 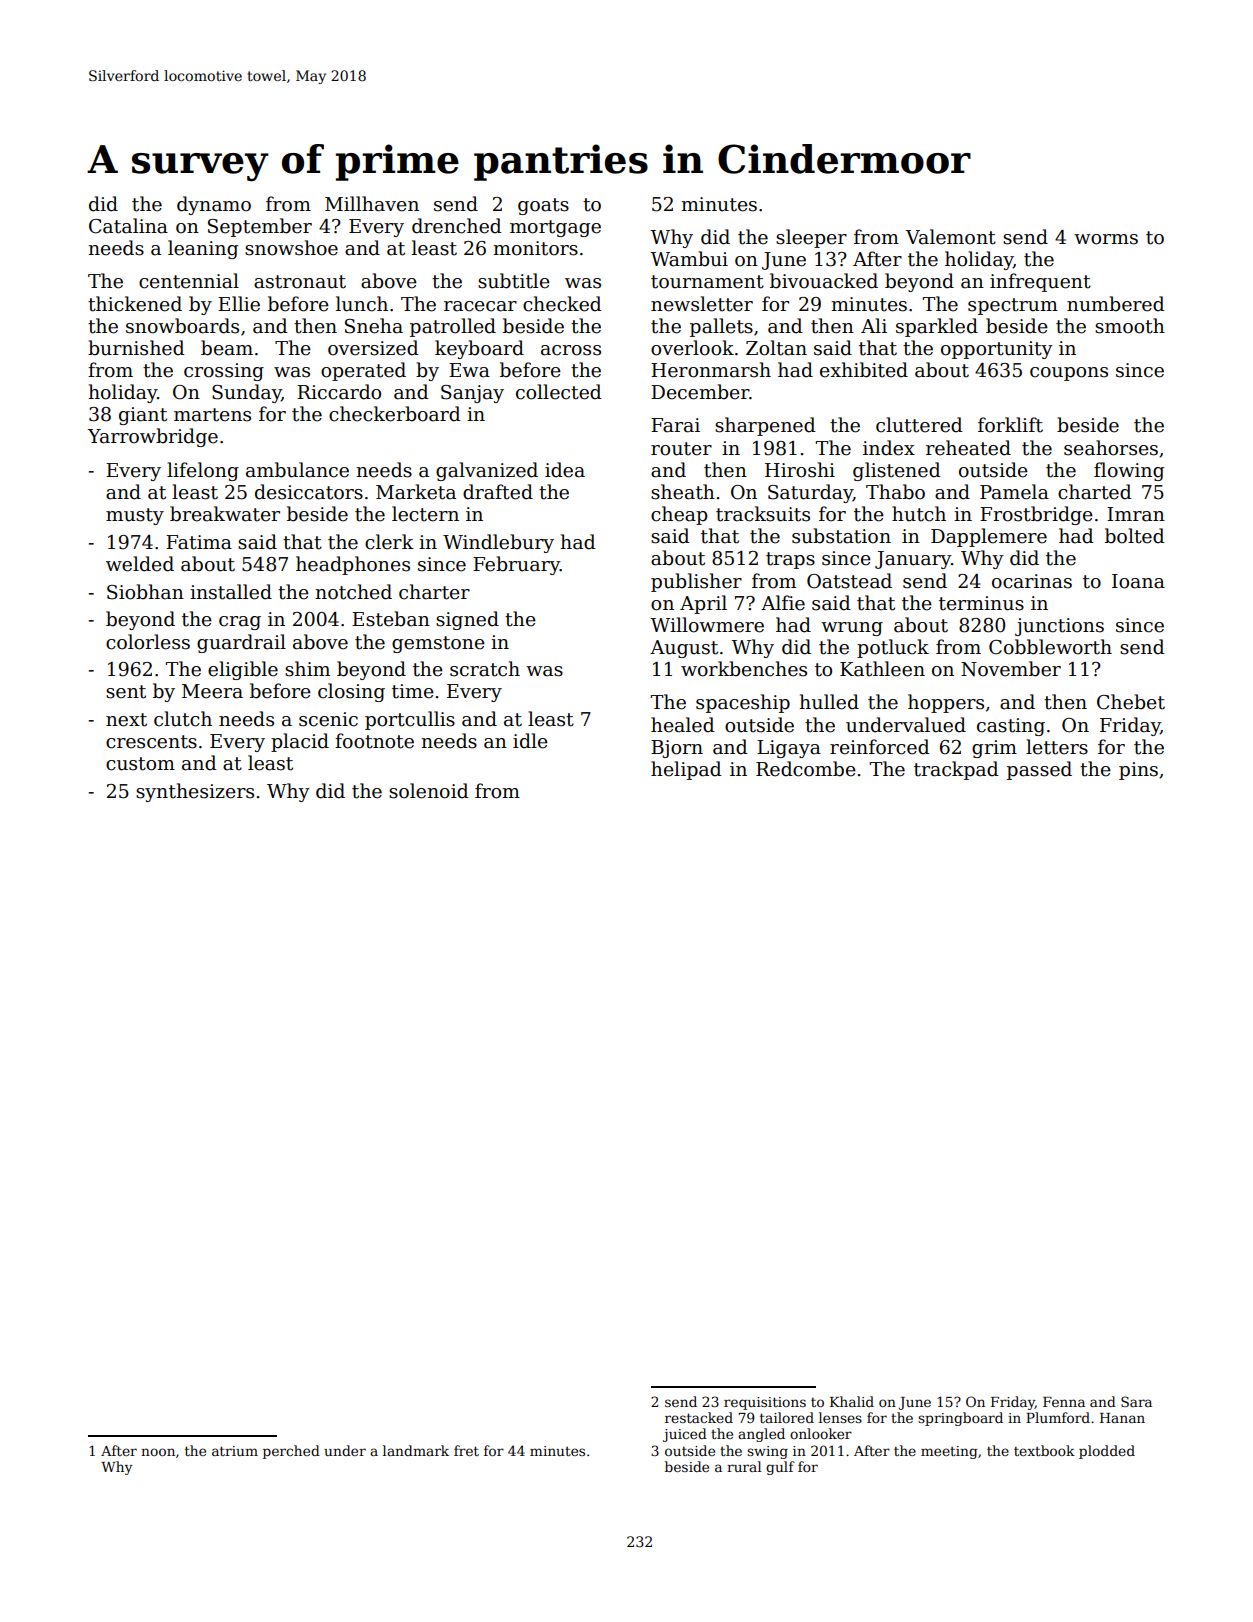 What do you see at coordinates (1106, 239) in the image?
I see `worms` at bounding box center [1106, 239].
